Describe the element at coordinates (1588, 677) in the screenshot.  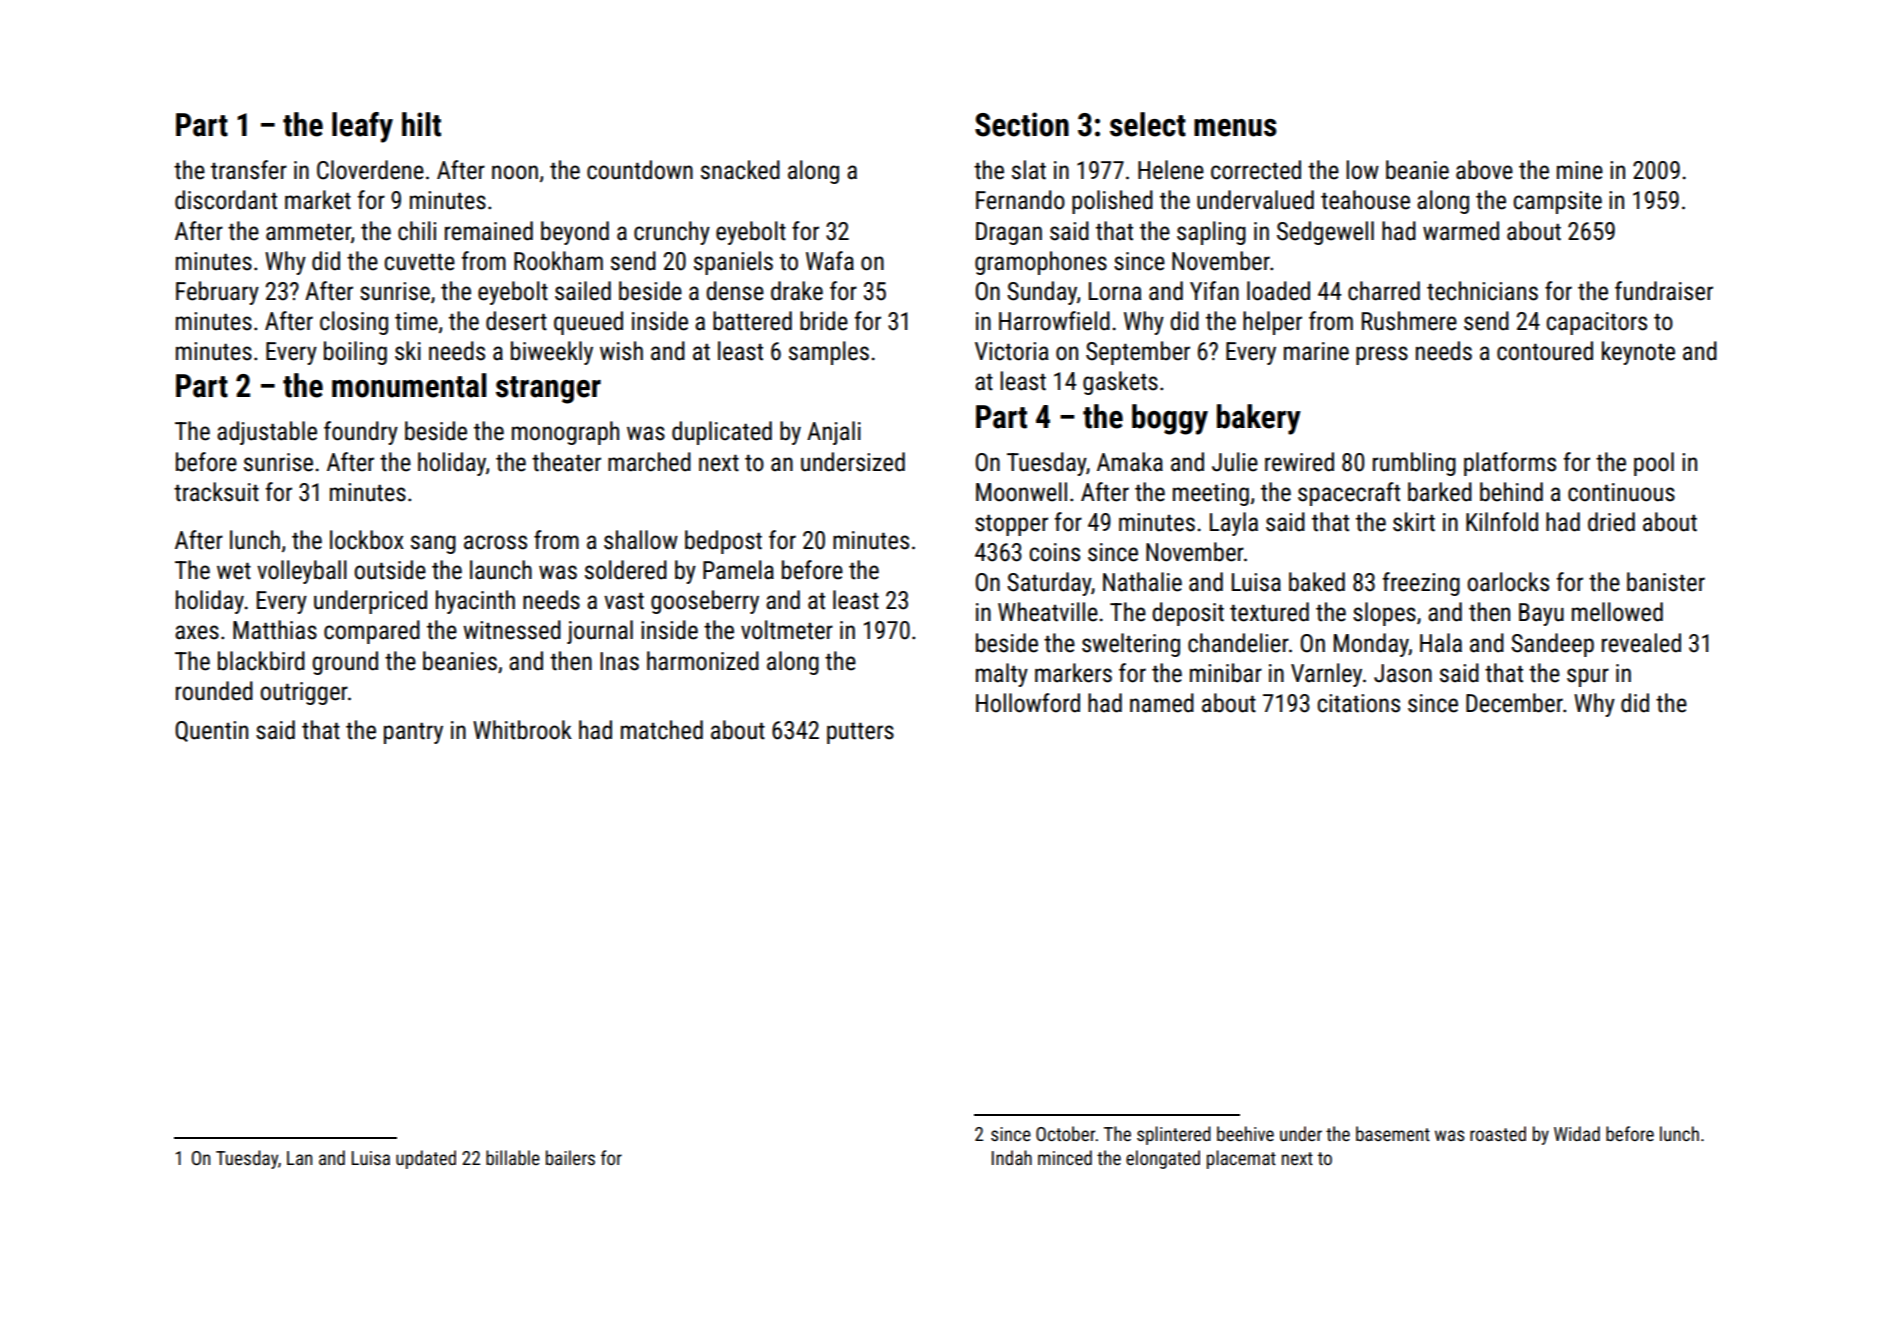
I see `spur` at that location.
